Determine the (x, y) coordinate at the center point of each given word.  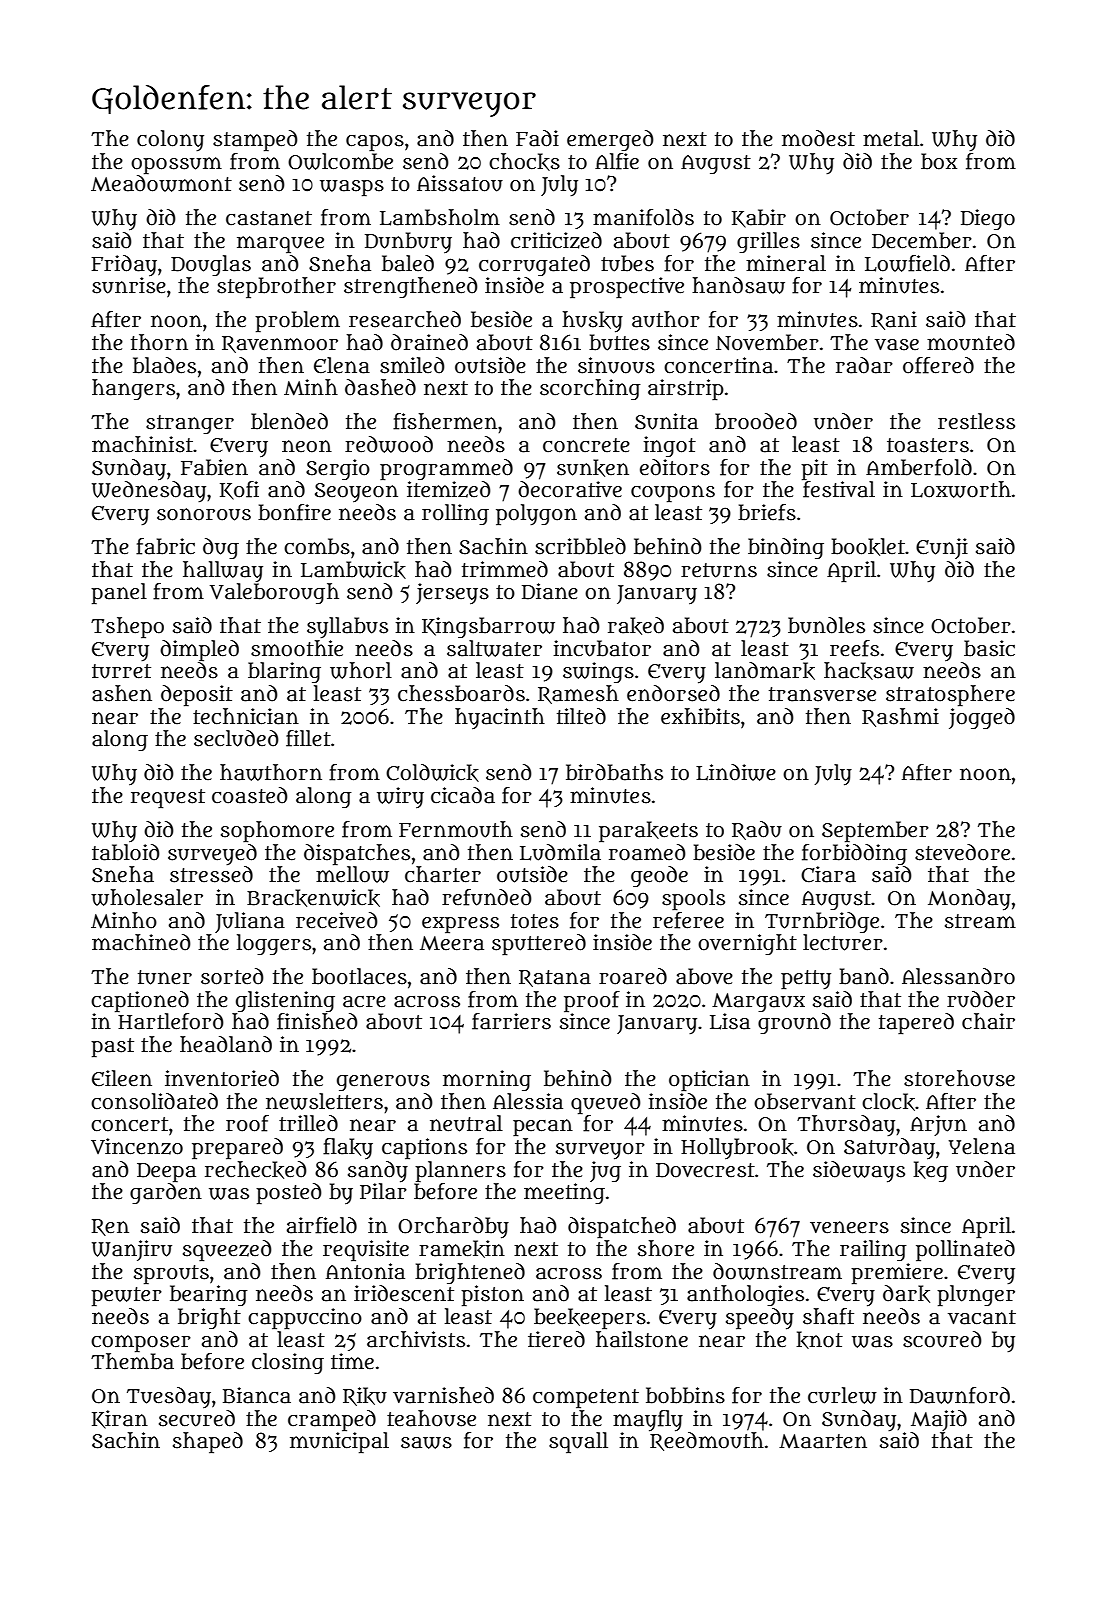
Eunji (942, 548)
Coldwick (432, 773)
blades (164, 365)
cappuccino (305, 1319)
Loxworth (961, 489)
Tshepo (127, 628)
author (666, 319)
